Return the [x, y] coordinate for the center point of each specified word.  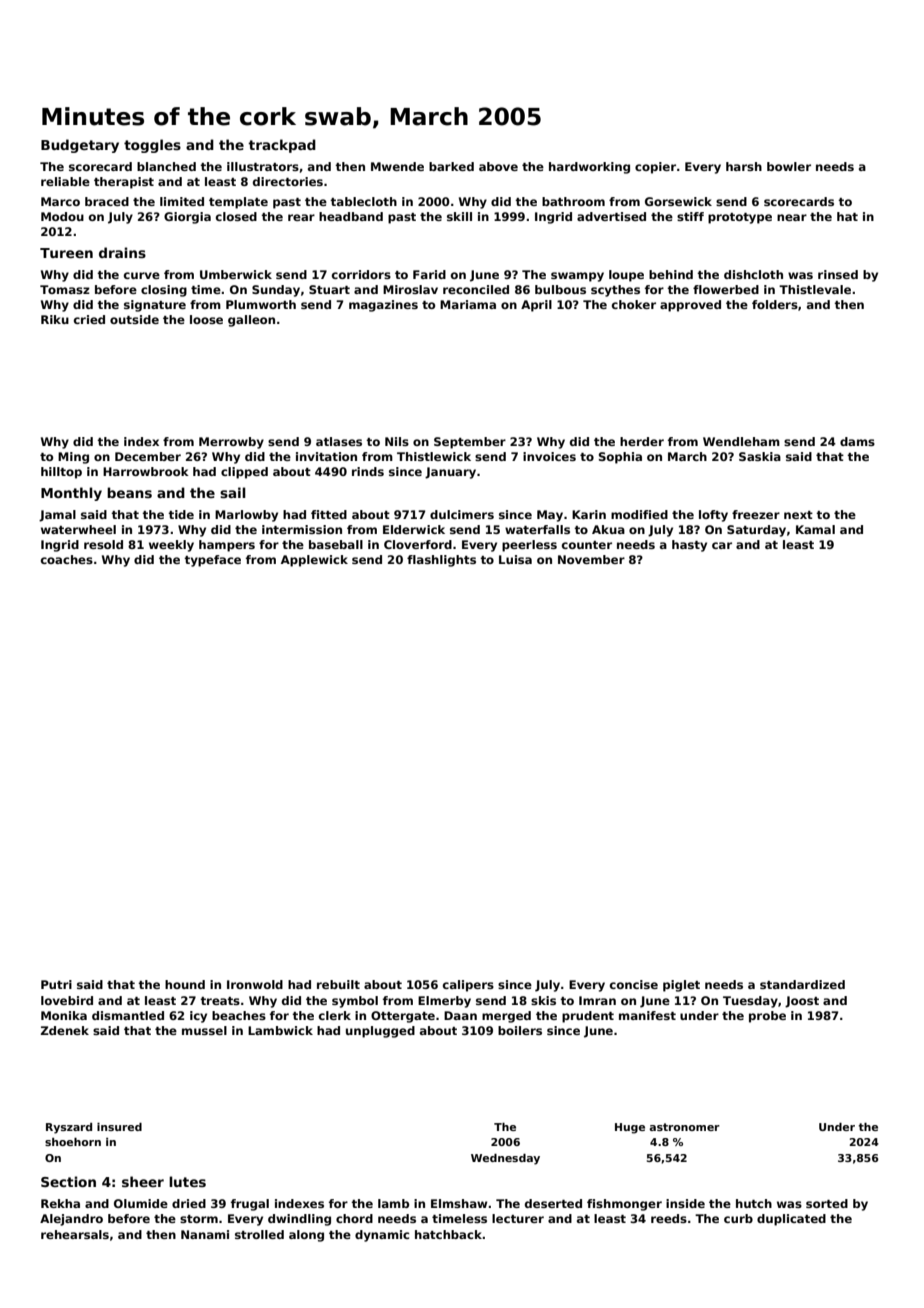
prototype [740, 218]
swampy [577, 277]
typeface [212, 561]
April [536, 306]
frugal [250, 1205]
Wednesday [505, 1159]
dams [857, 441]
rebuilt [338, 984]
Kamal [815, 529]
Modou [62, 216]
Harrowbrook [146, 471]
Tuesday [750, 1002]
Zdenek [64, 1030]
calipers [468, 986]
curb [738, 1218]
